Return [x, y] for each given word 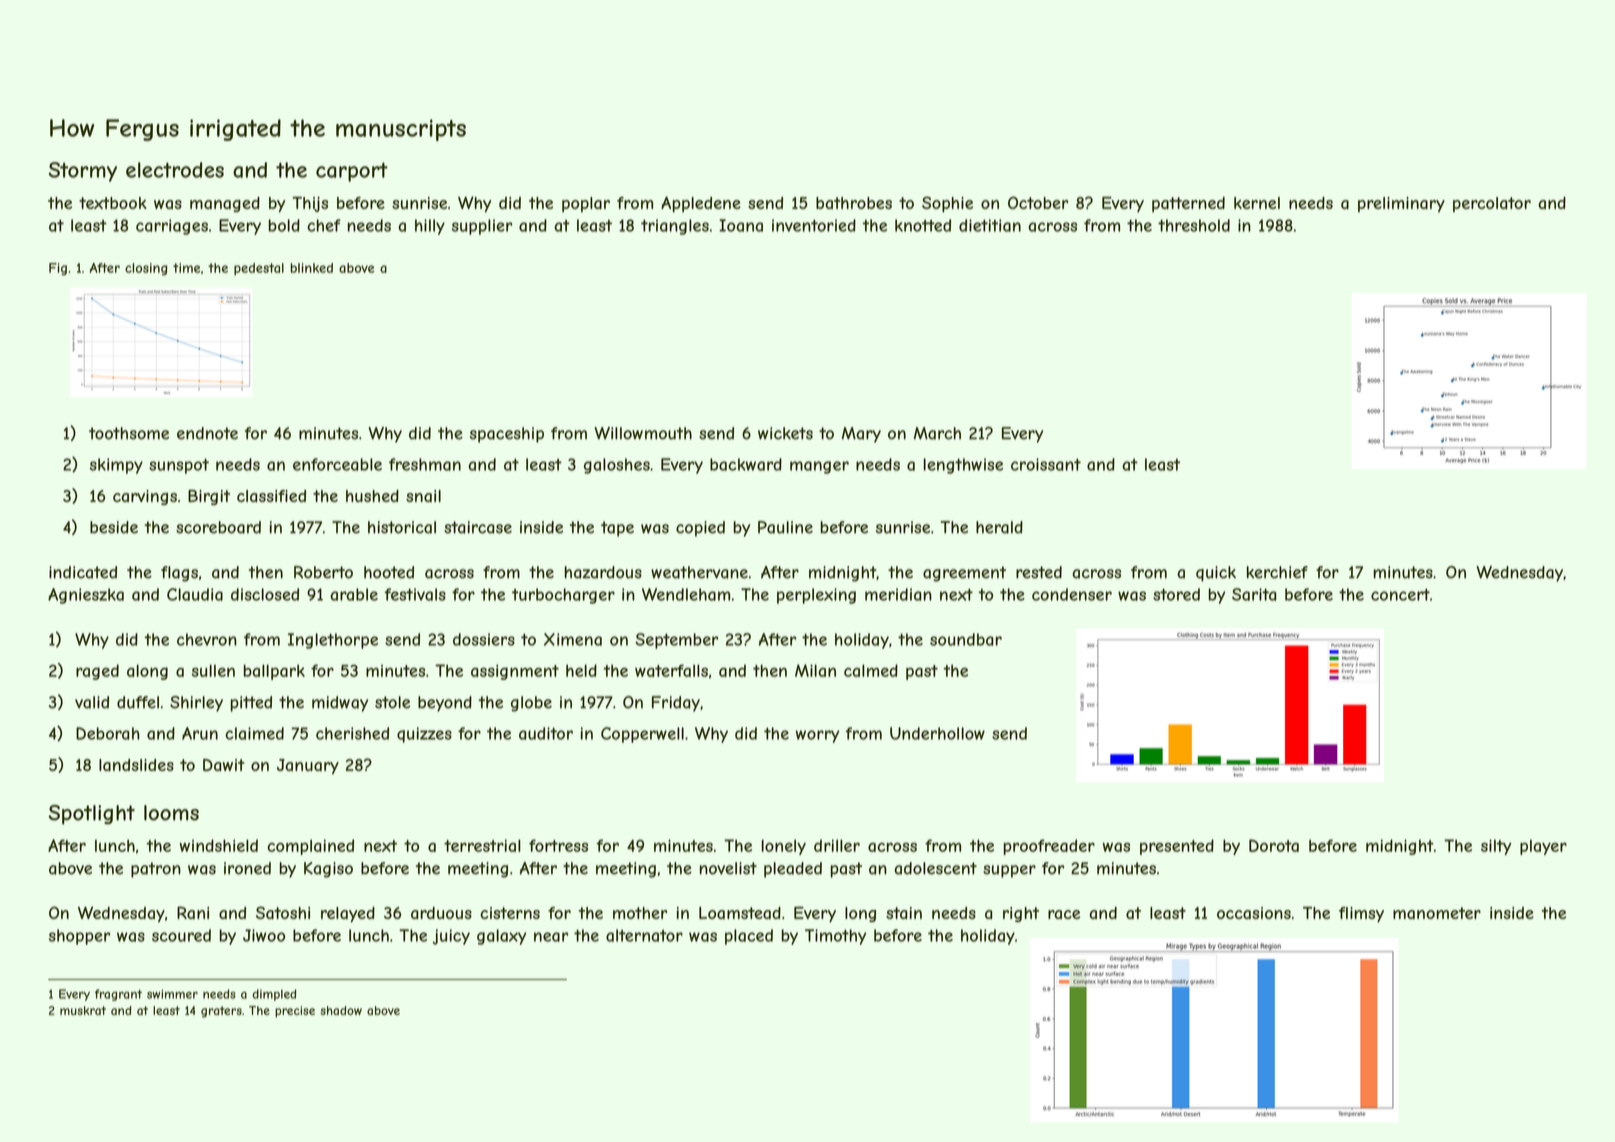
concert [1400, 594]
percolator [1492, 204]
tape [617, 529]
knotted [923, 225]
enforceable [337, 464]
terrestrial [482, 845]
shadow [341, 1010]
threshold [1194, 225]
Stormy [83, 172]
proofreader [1049, 847]
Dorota [1274, 845]
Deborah [108, 733]
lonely [784, 847]
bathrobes [854, 203]
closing [146, 269]
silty [1496, 847]
